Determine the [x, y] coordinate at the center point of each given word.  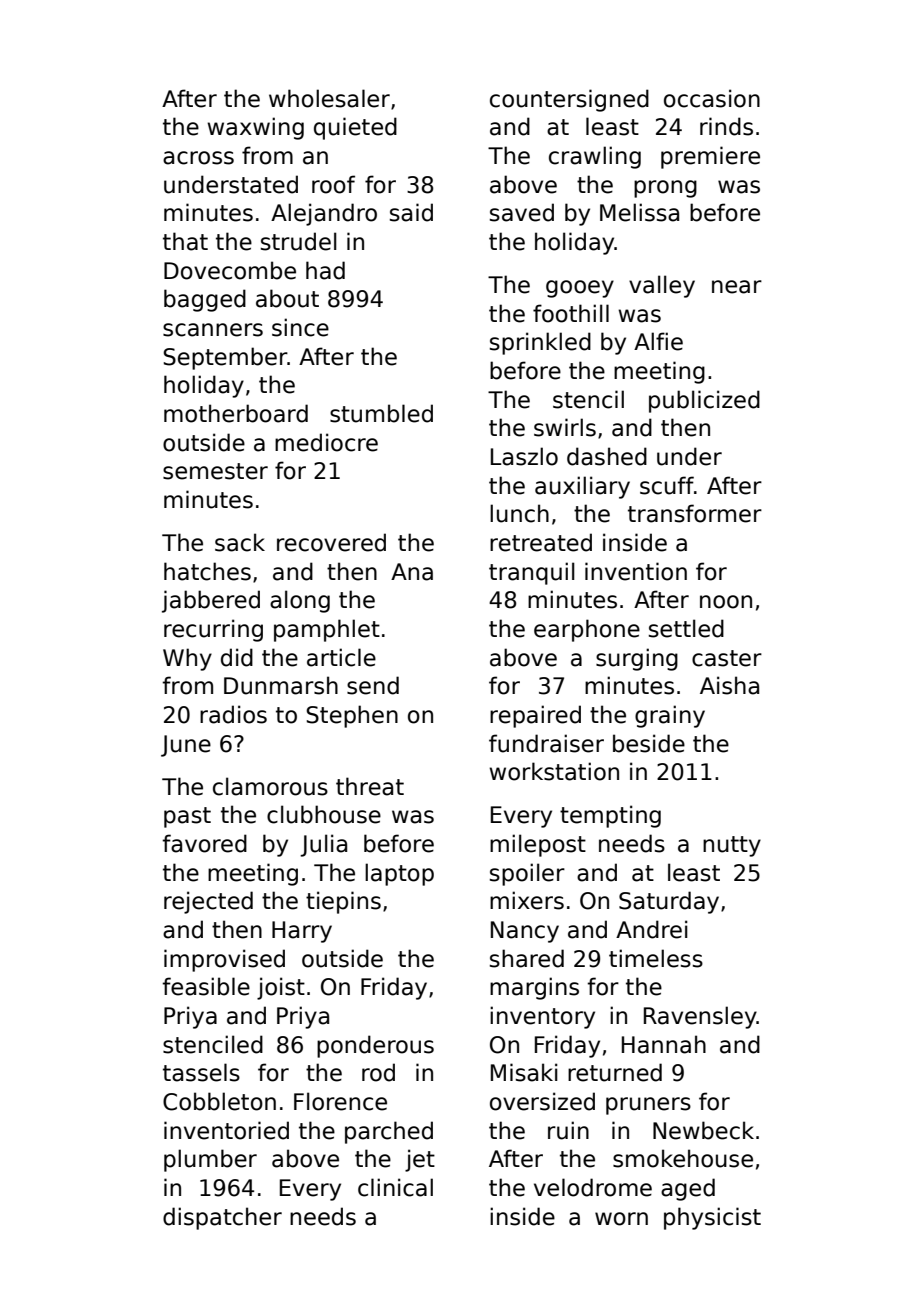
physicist [712, 1218]
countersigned [569, 100]
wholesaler [329, 98]
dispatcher [222, 1218]
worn [621, 1219]
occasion [712, 98]
